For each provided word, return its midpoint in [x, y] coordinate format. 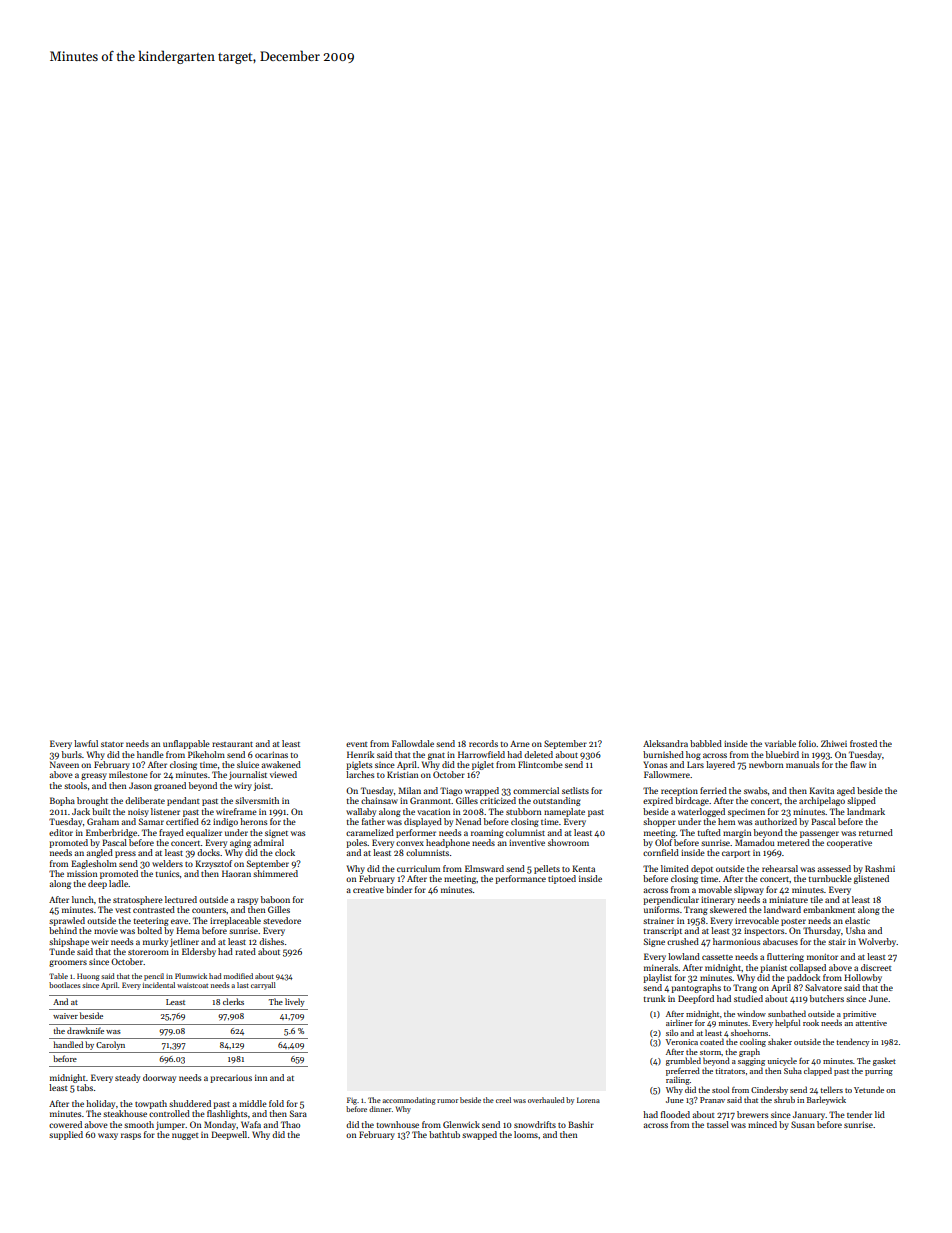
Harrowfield [481, 754]
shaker [780, 1041]
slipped [861, 801]
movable [715, 889]
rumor [447, 1101]
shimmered [275, 873]
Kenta [583, 868]
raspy [247, 901]
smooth [139, 1124]
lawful [86, 743]
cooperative [849, 843]
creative [368, 890]
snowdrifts [535, 1124]
